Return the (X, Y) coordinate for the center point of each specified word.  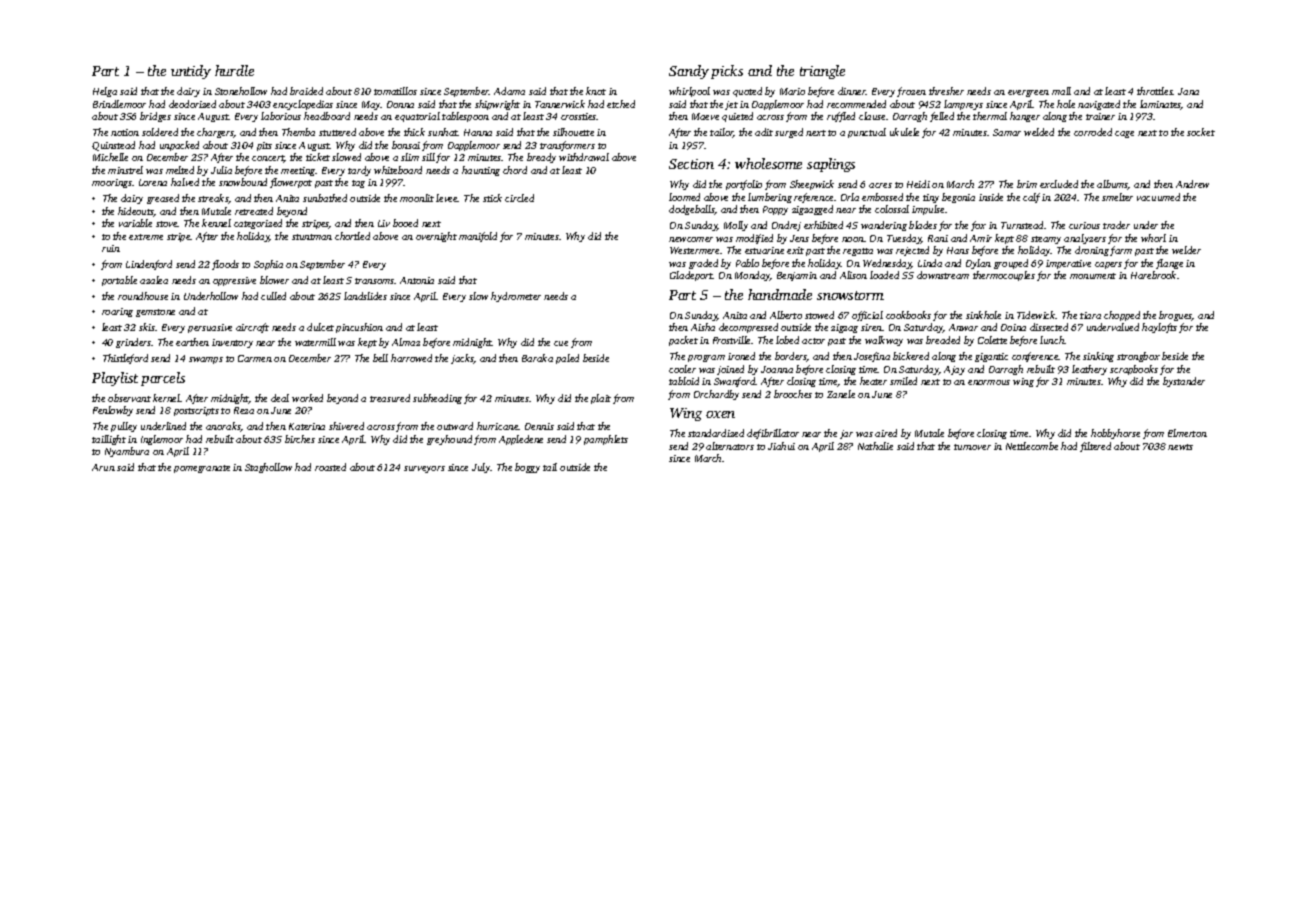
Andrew (1192, 184)
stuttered (337, 132)
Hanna (478, 132)
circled (519, 198)
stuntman (312, 237)
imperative (1068, 264)
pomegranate (202, 469)
